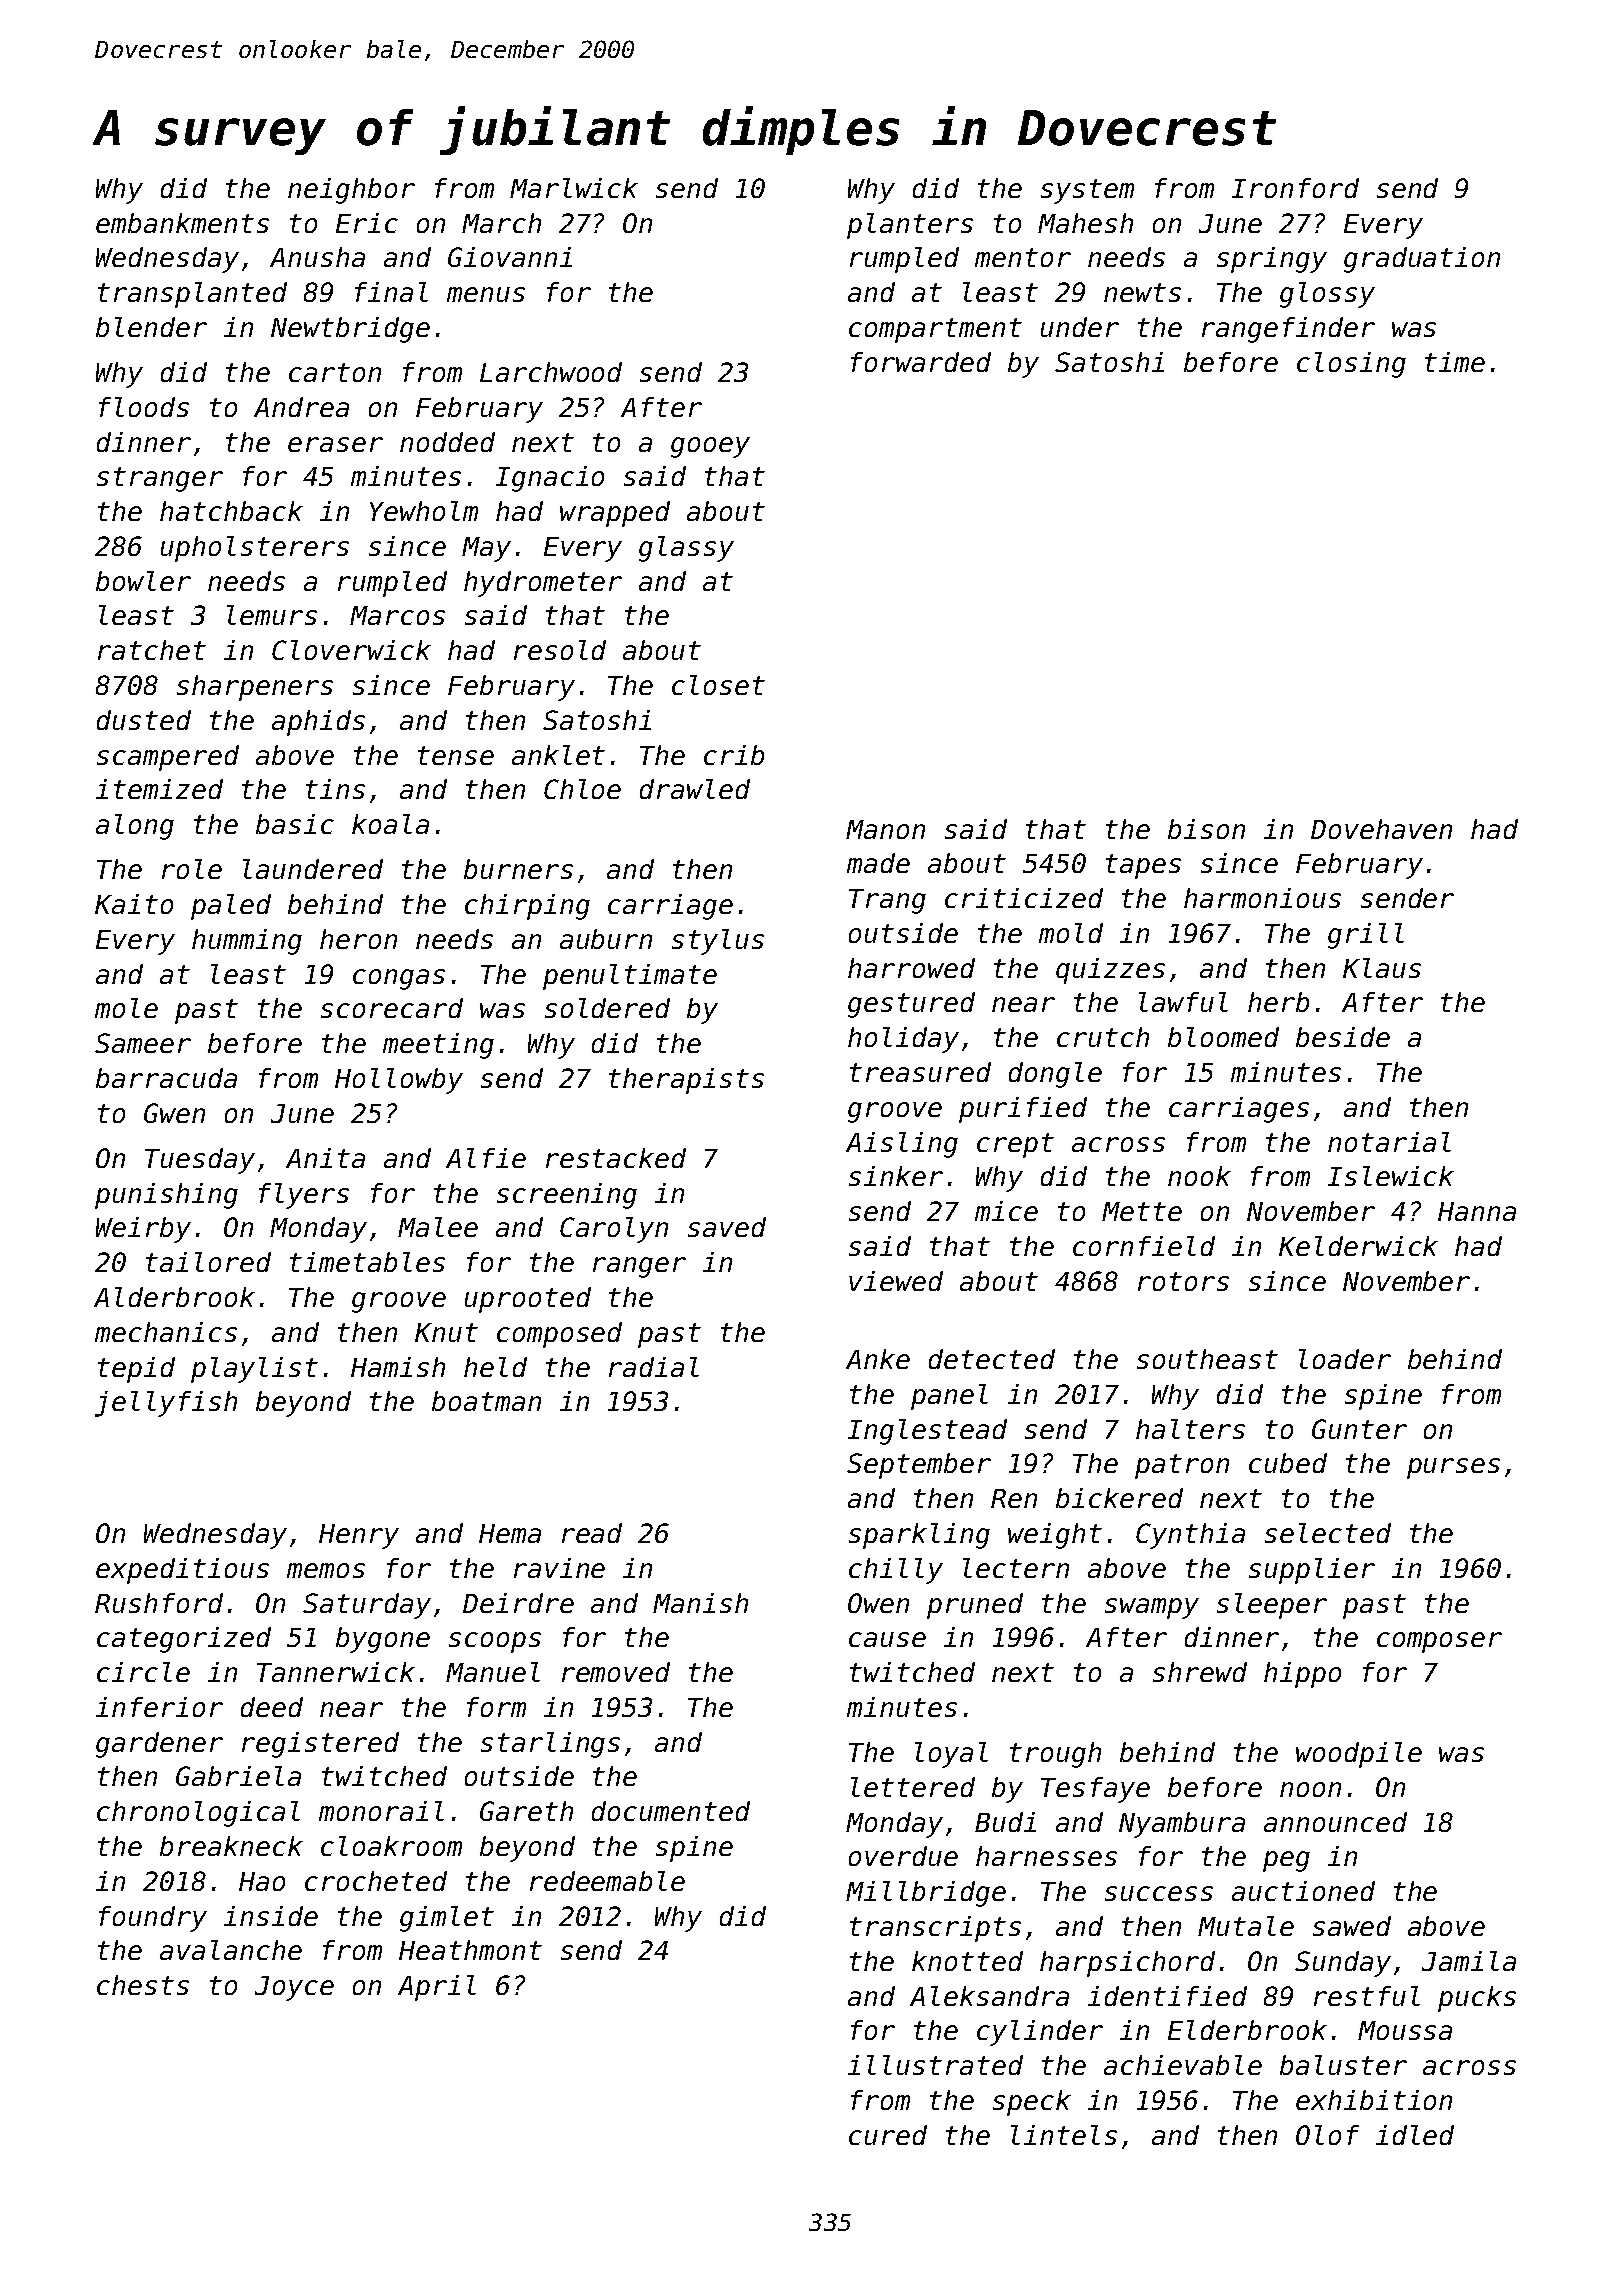 The width and height of the screenshot is (1620, 2292). Describe the element at coordinates (1351, 365) in the screenshot. I see `closing` at that location.
